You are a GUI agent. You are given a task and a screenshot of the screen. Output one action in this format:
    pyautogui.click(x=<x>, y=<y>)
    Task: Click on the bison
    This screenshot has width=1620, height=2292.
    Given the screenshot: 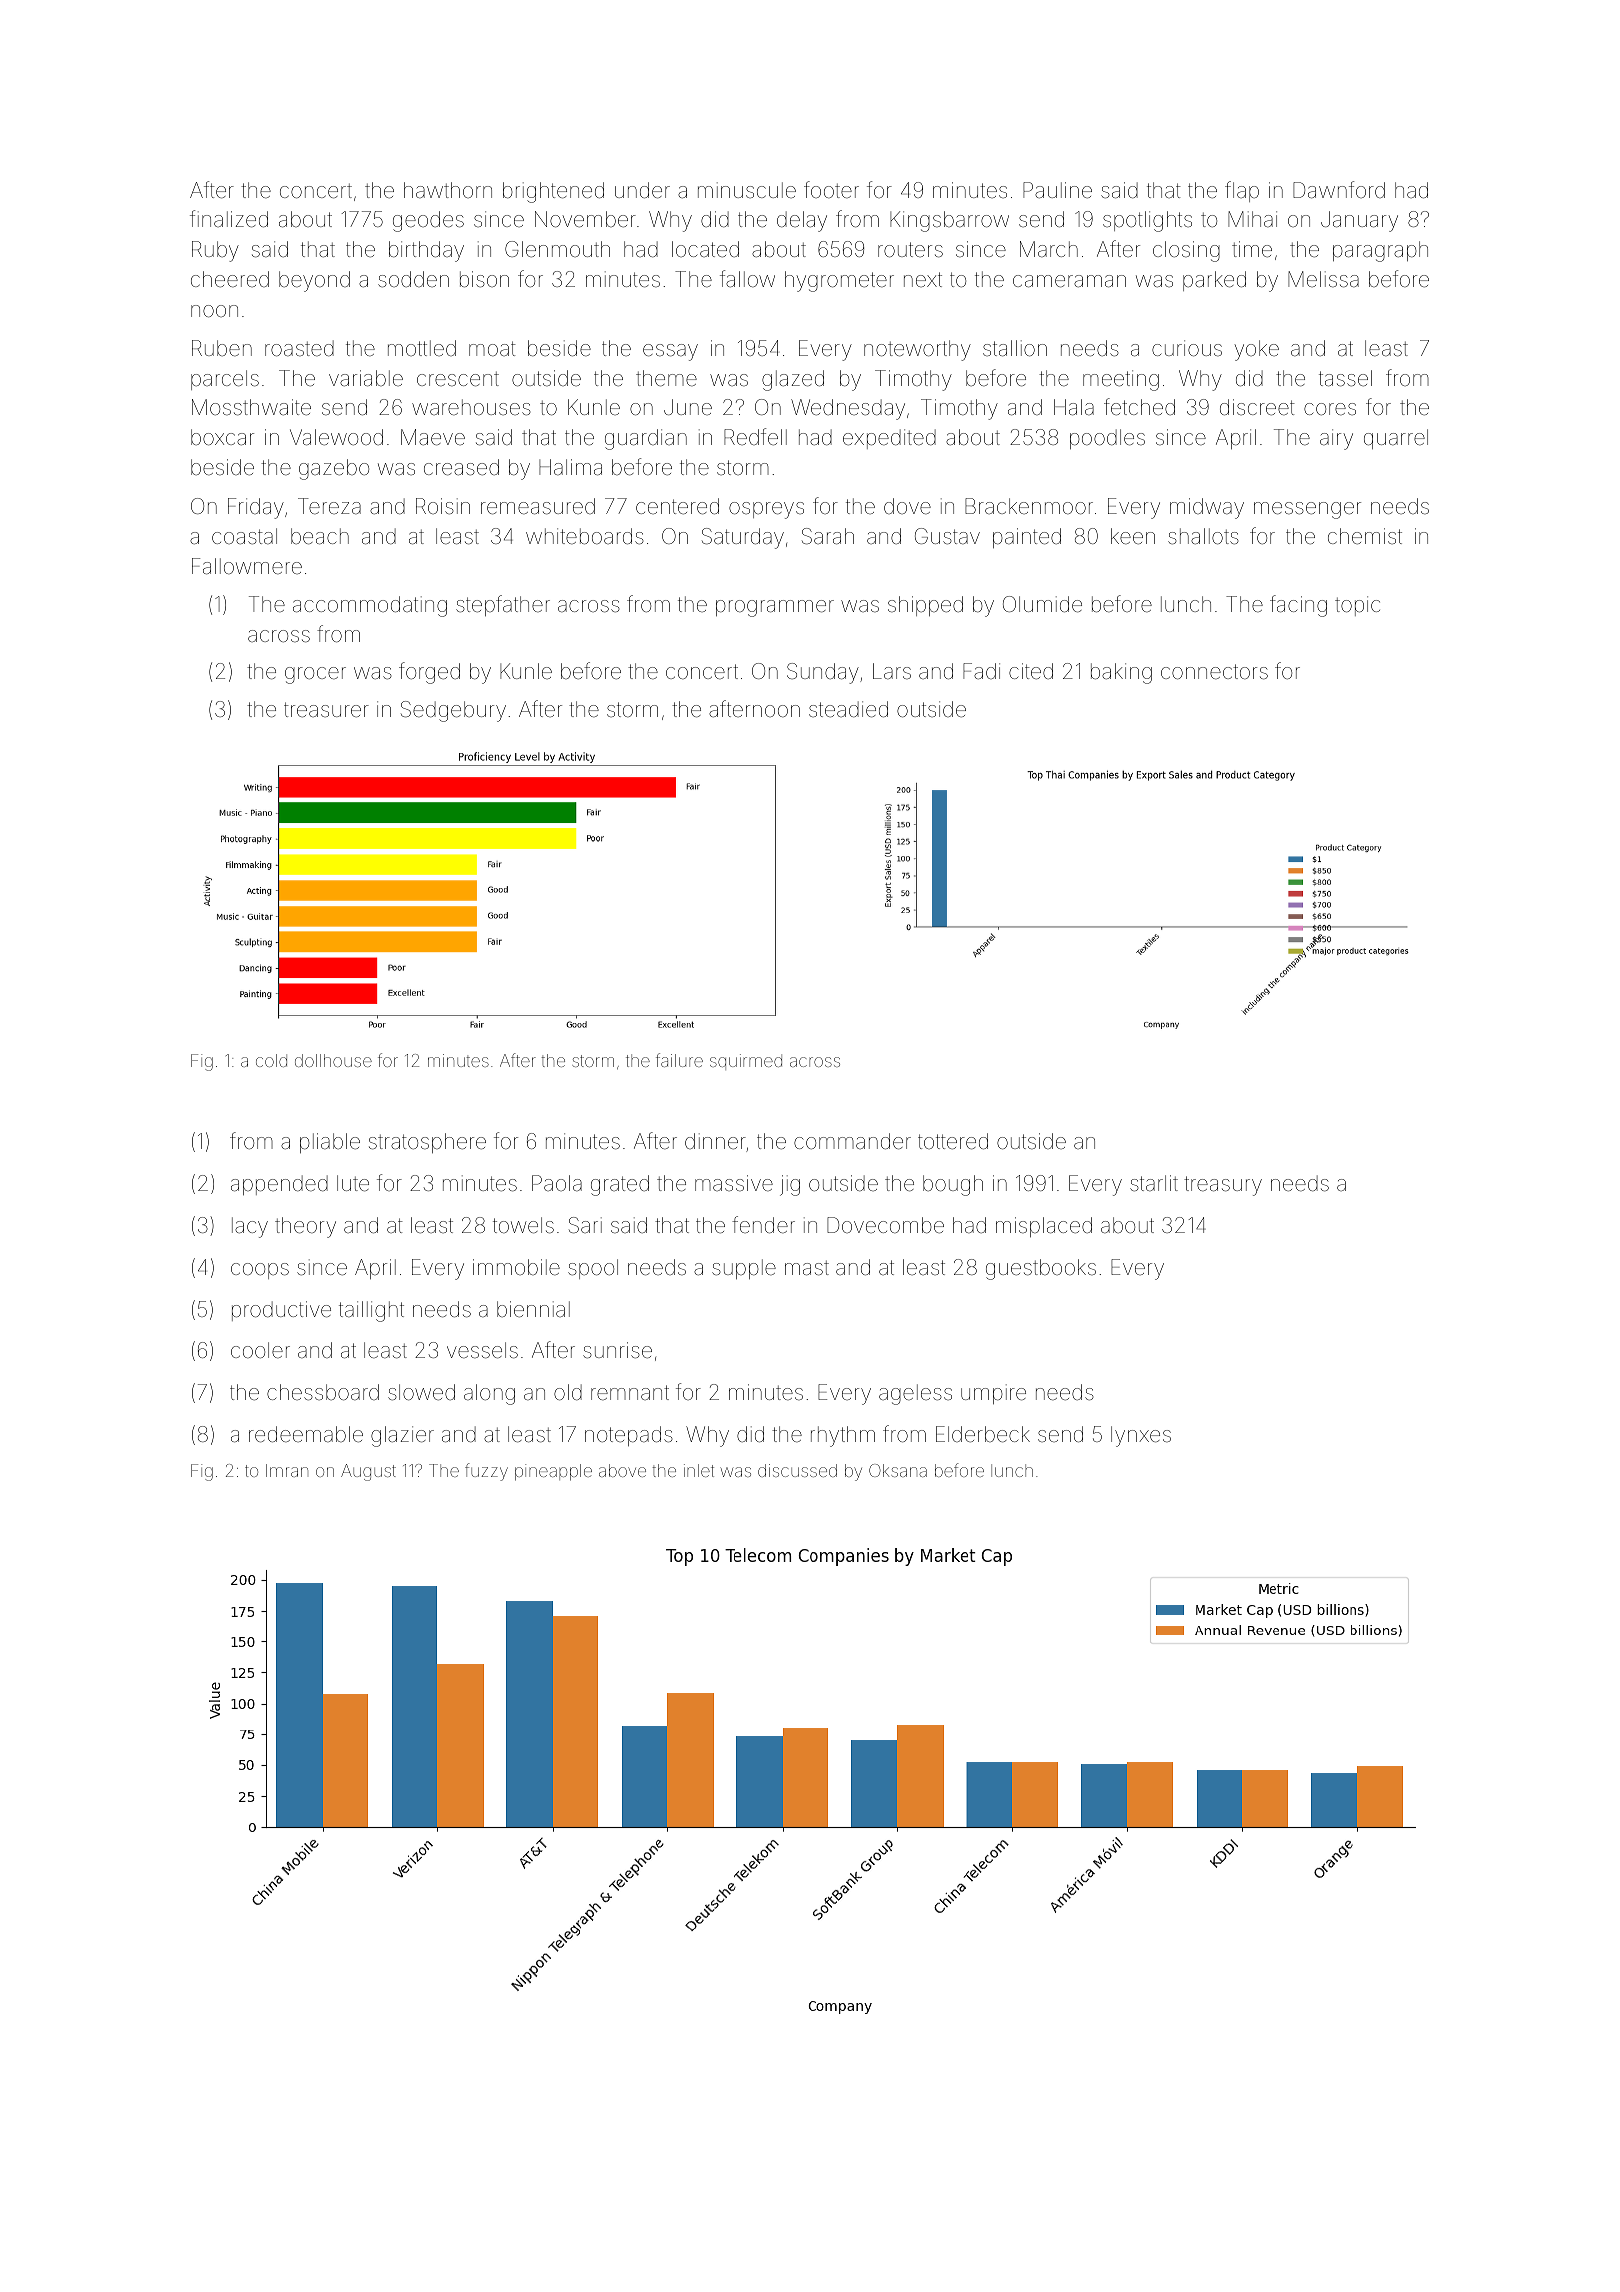 What is the action you would take?
    pyautogui.click(x=484, y=279)
